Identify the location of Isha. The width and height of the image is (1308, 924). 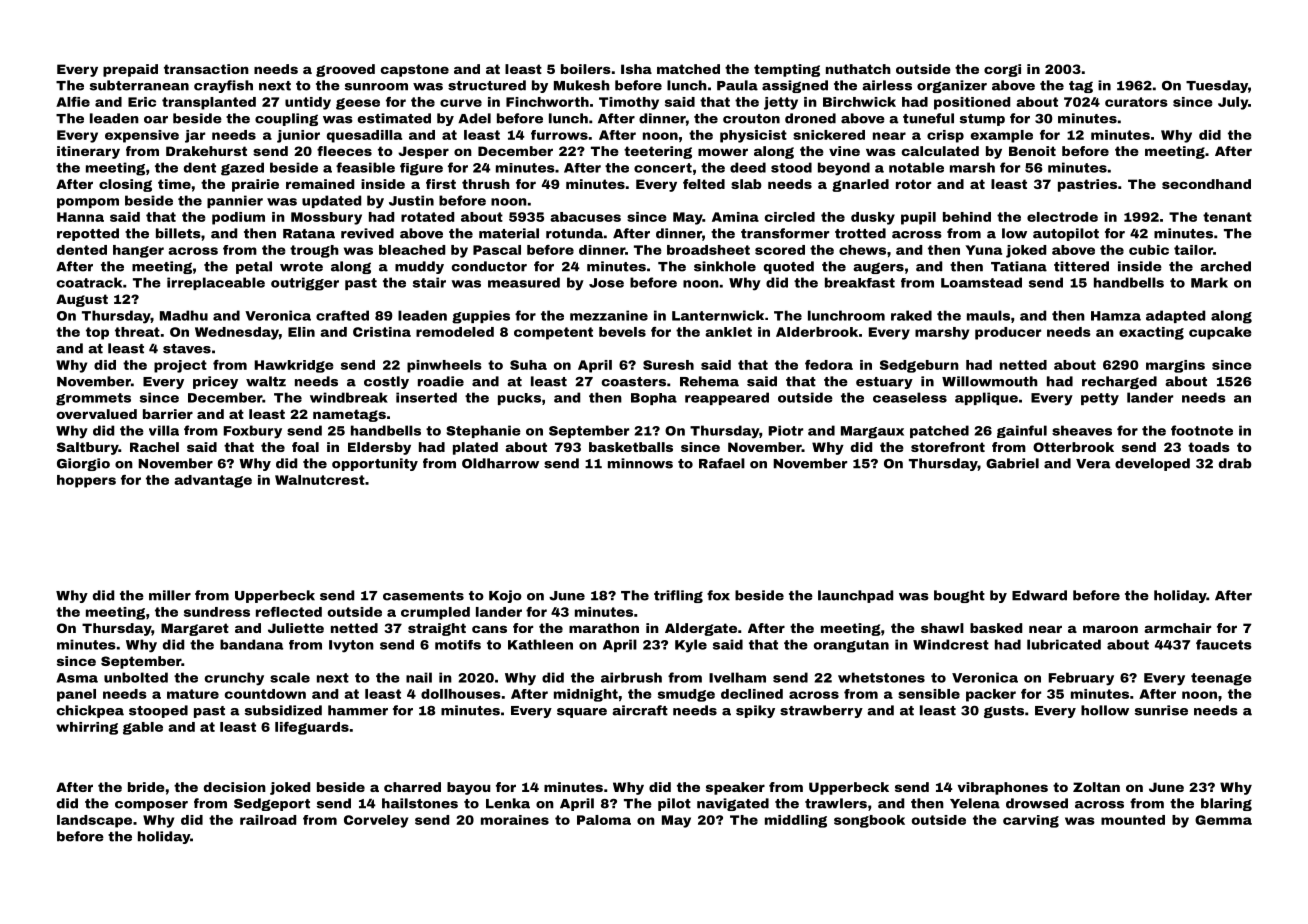
(636, 69).
